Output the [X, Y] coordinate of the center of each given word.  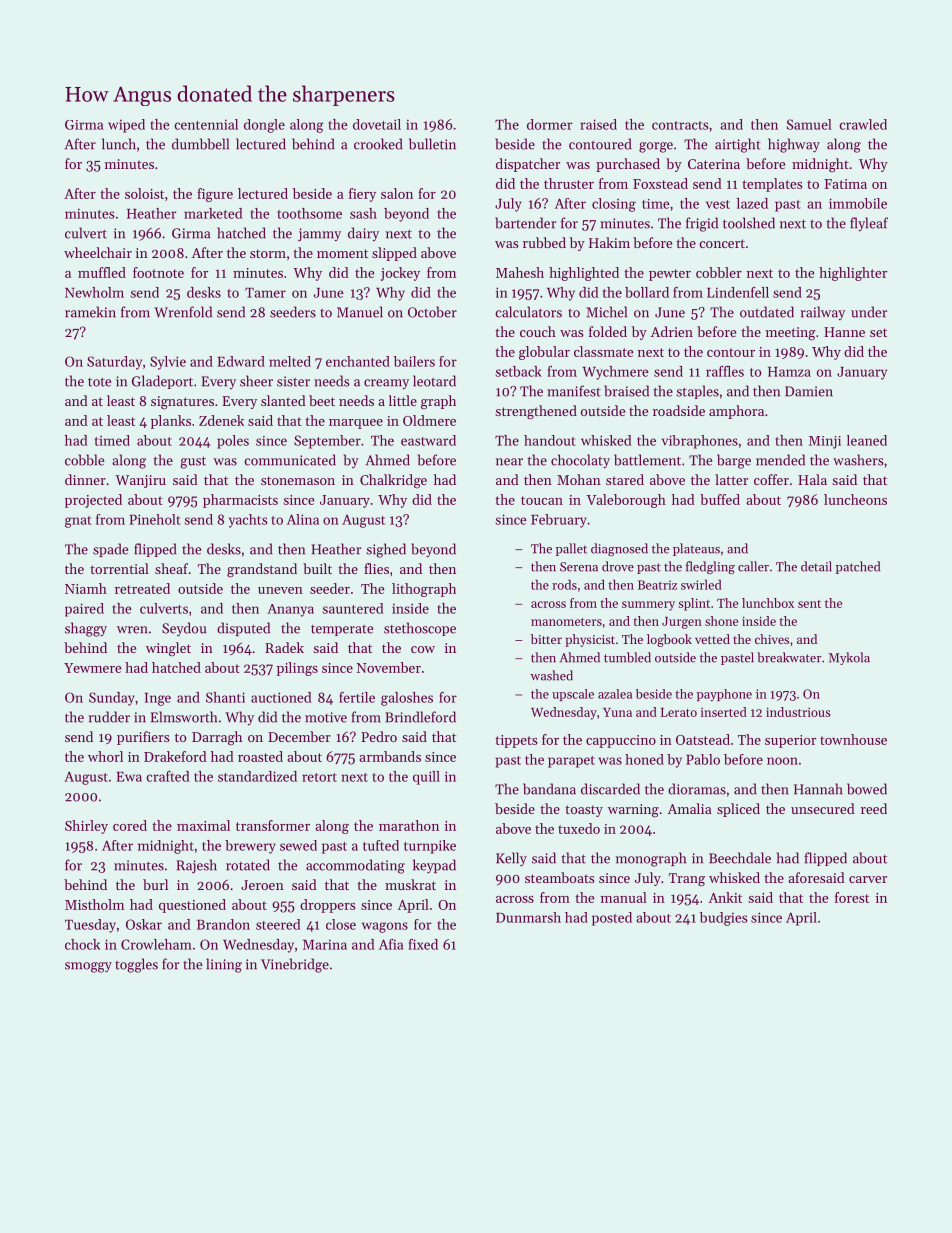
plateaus [696, 549]
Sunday [112, 699]
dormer [549, 124]
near [509, 462]
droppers [327, 906]
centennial [206, 124]
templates [772, 185]
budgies [724, 919]
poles [233, 442]
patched [858, 567]
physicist [590, 640]
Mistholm [94, 904]
